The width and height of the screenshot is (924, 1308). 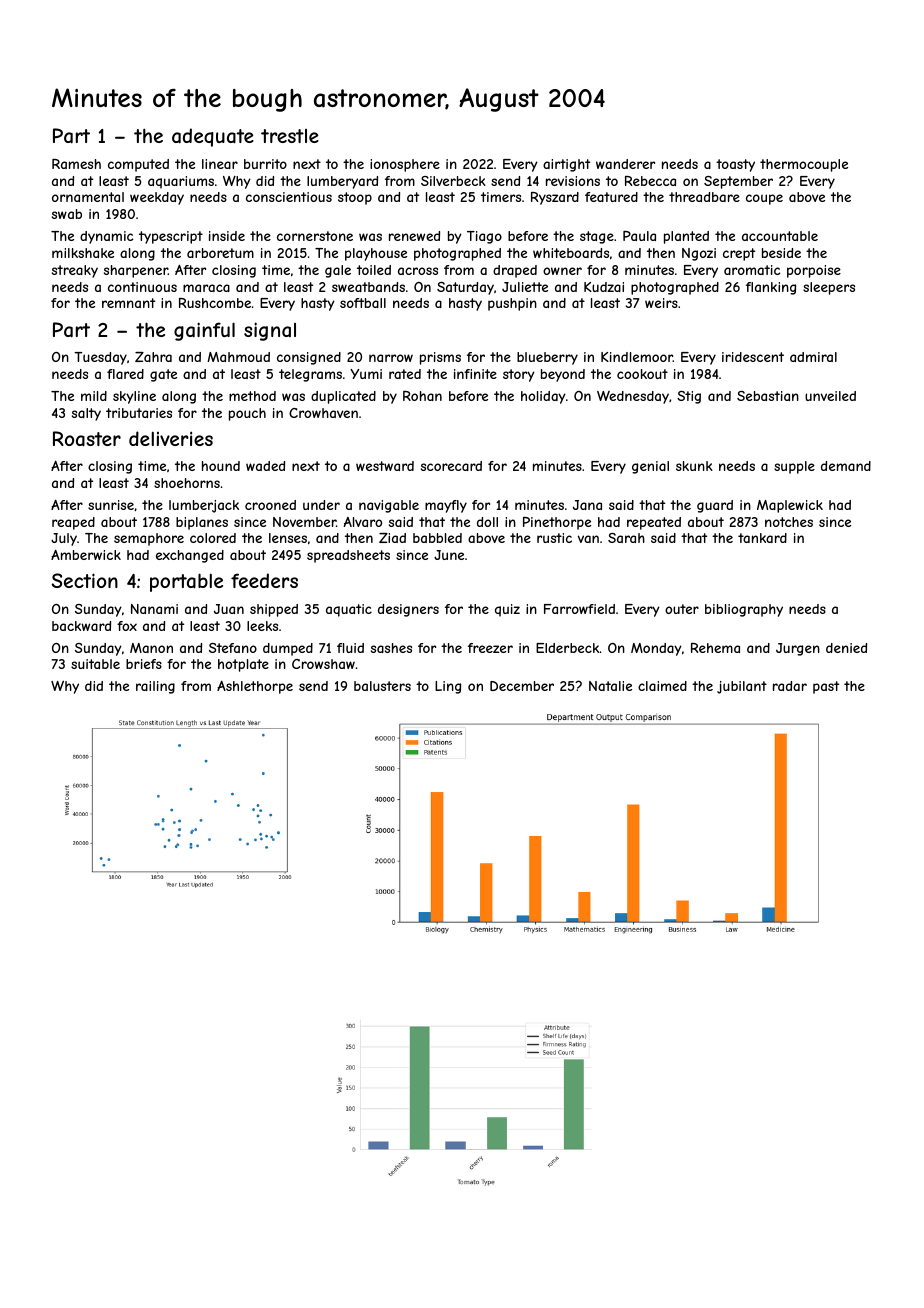 What do you see at coordinates (557, 523) in the screenshot?
I see `Pinethorpe` at bounding box center [557, 523].
